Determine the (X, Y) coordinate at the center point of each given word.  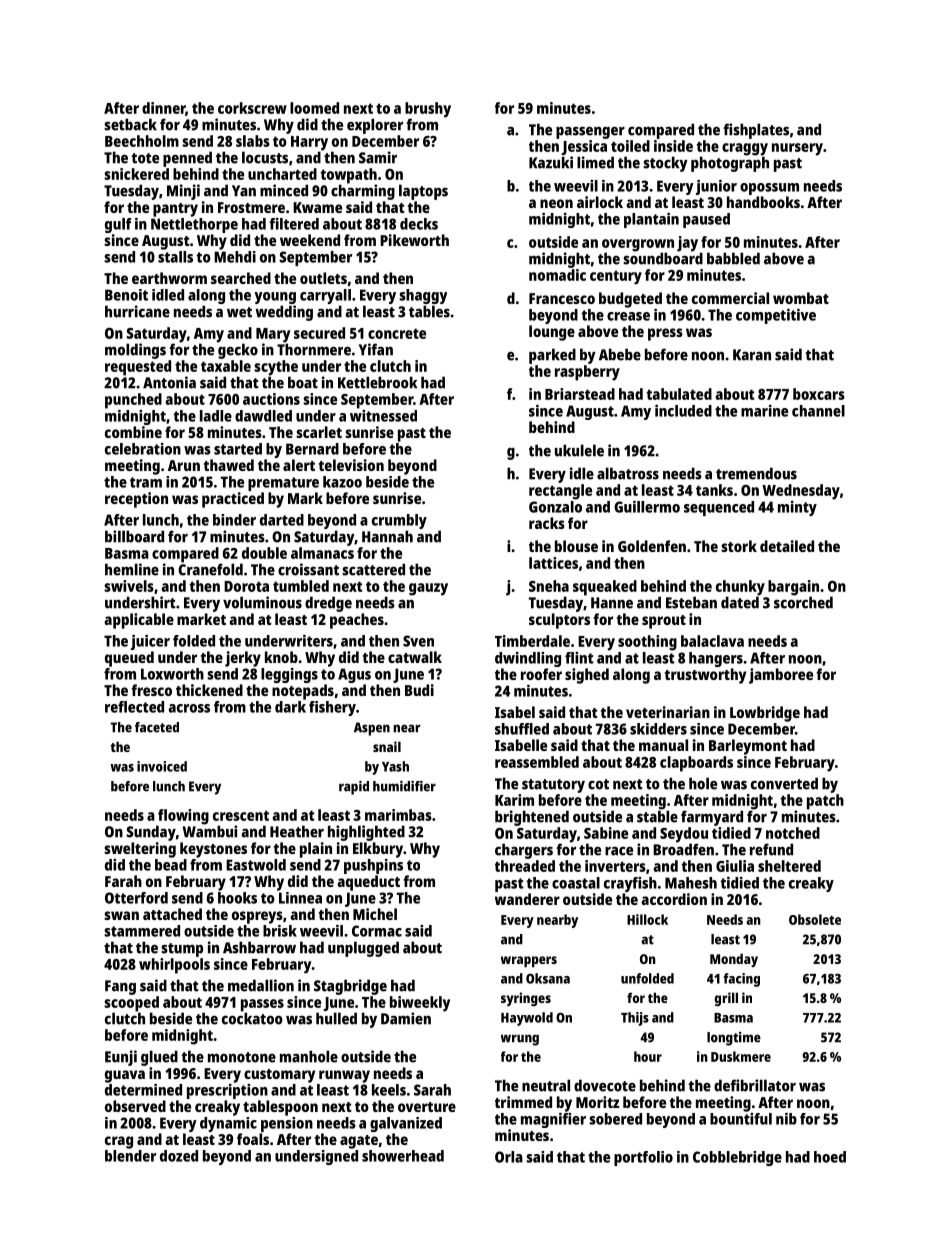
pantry (175, 210)
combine (133, 432)
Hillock (647, 919)
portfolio (643, 1158)
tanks (714, 490)
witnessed (383, 416)
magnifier (553, 1120)
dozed (179, 1156)
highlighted (366, 833)
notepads (303, 692)
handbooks (763, 202)
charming (363, 192)
